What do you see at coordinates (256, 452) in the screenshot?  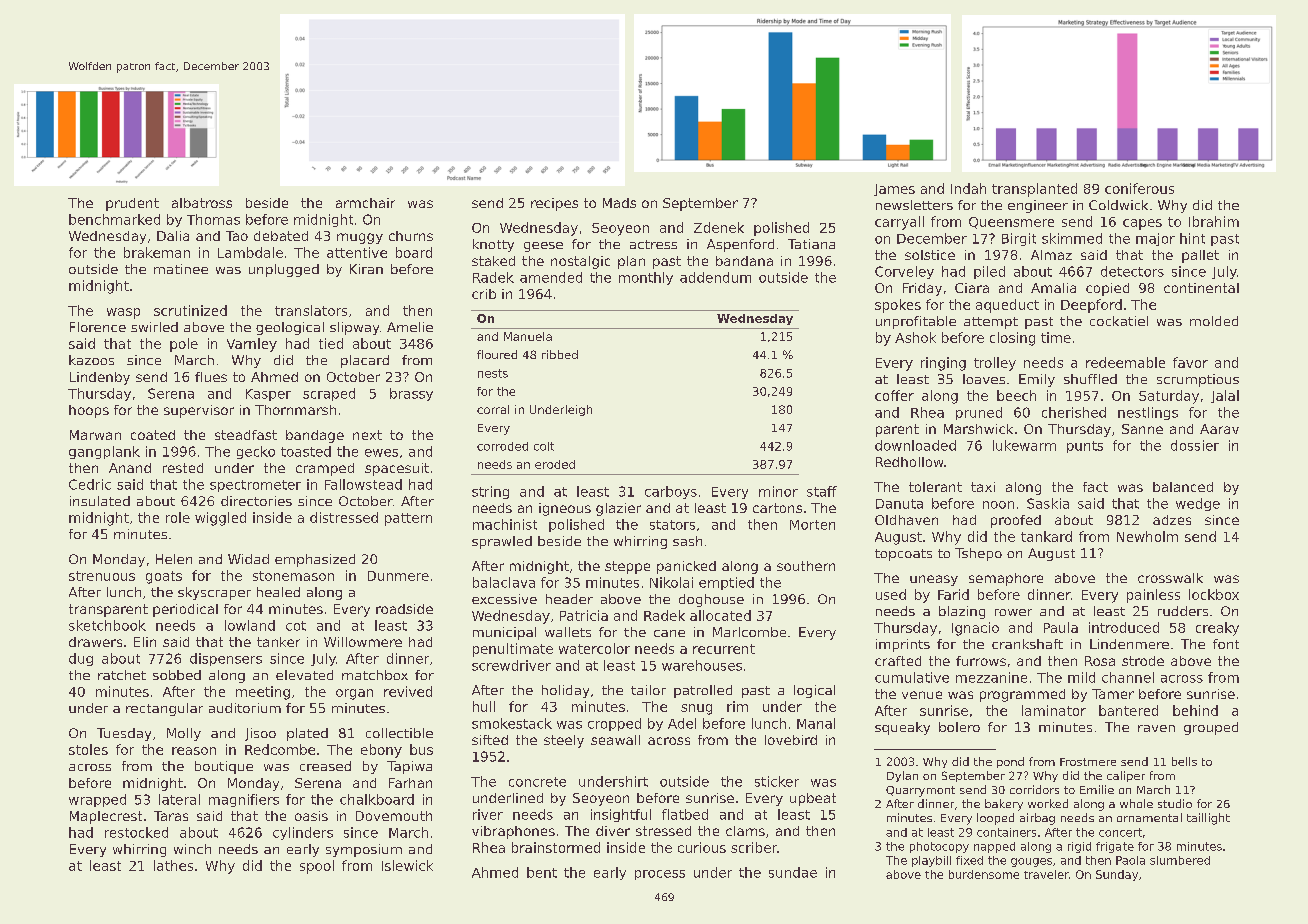 I see `gecko` at bounding box center [256, 452].
